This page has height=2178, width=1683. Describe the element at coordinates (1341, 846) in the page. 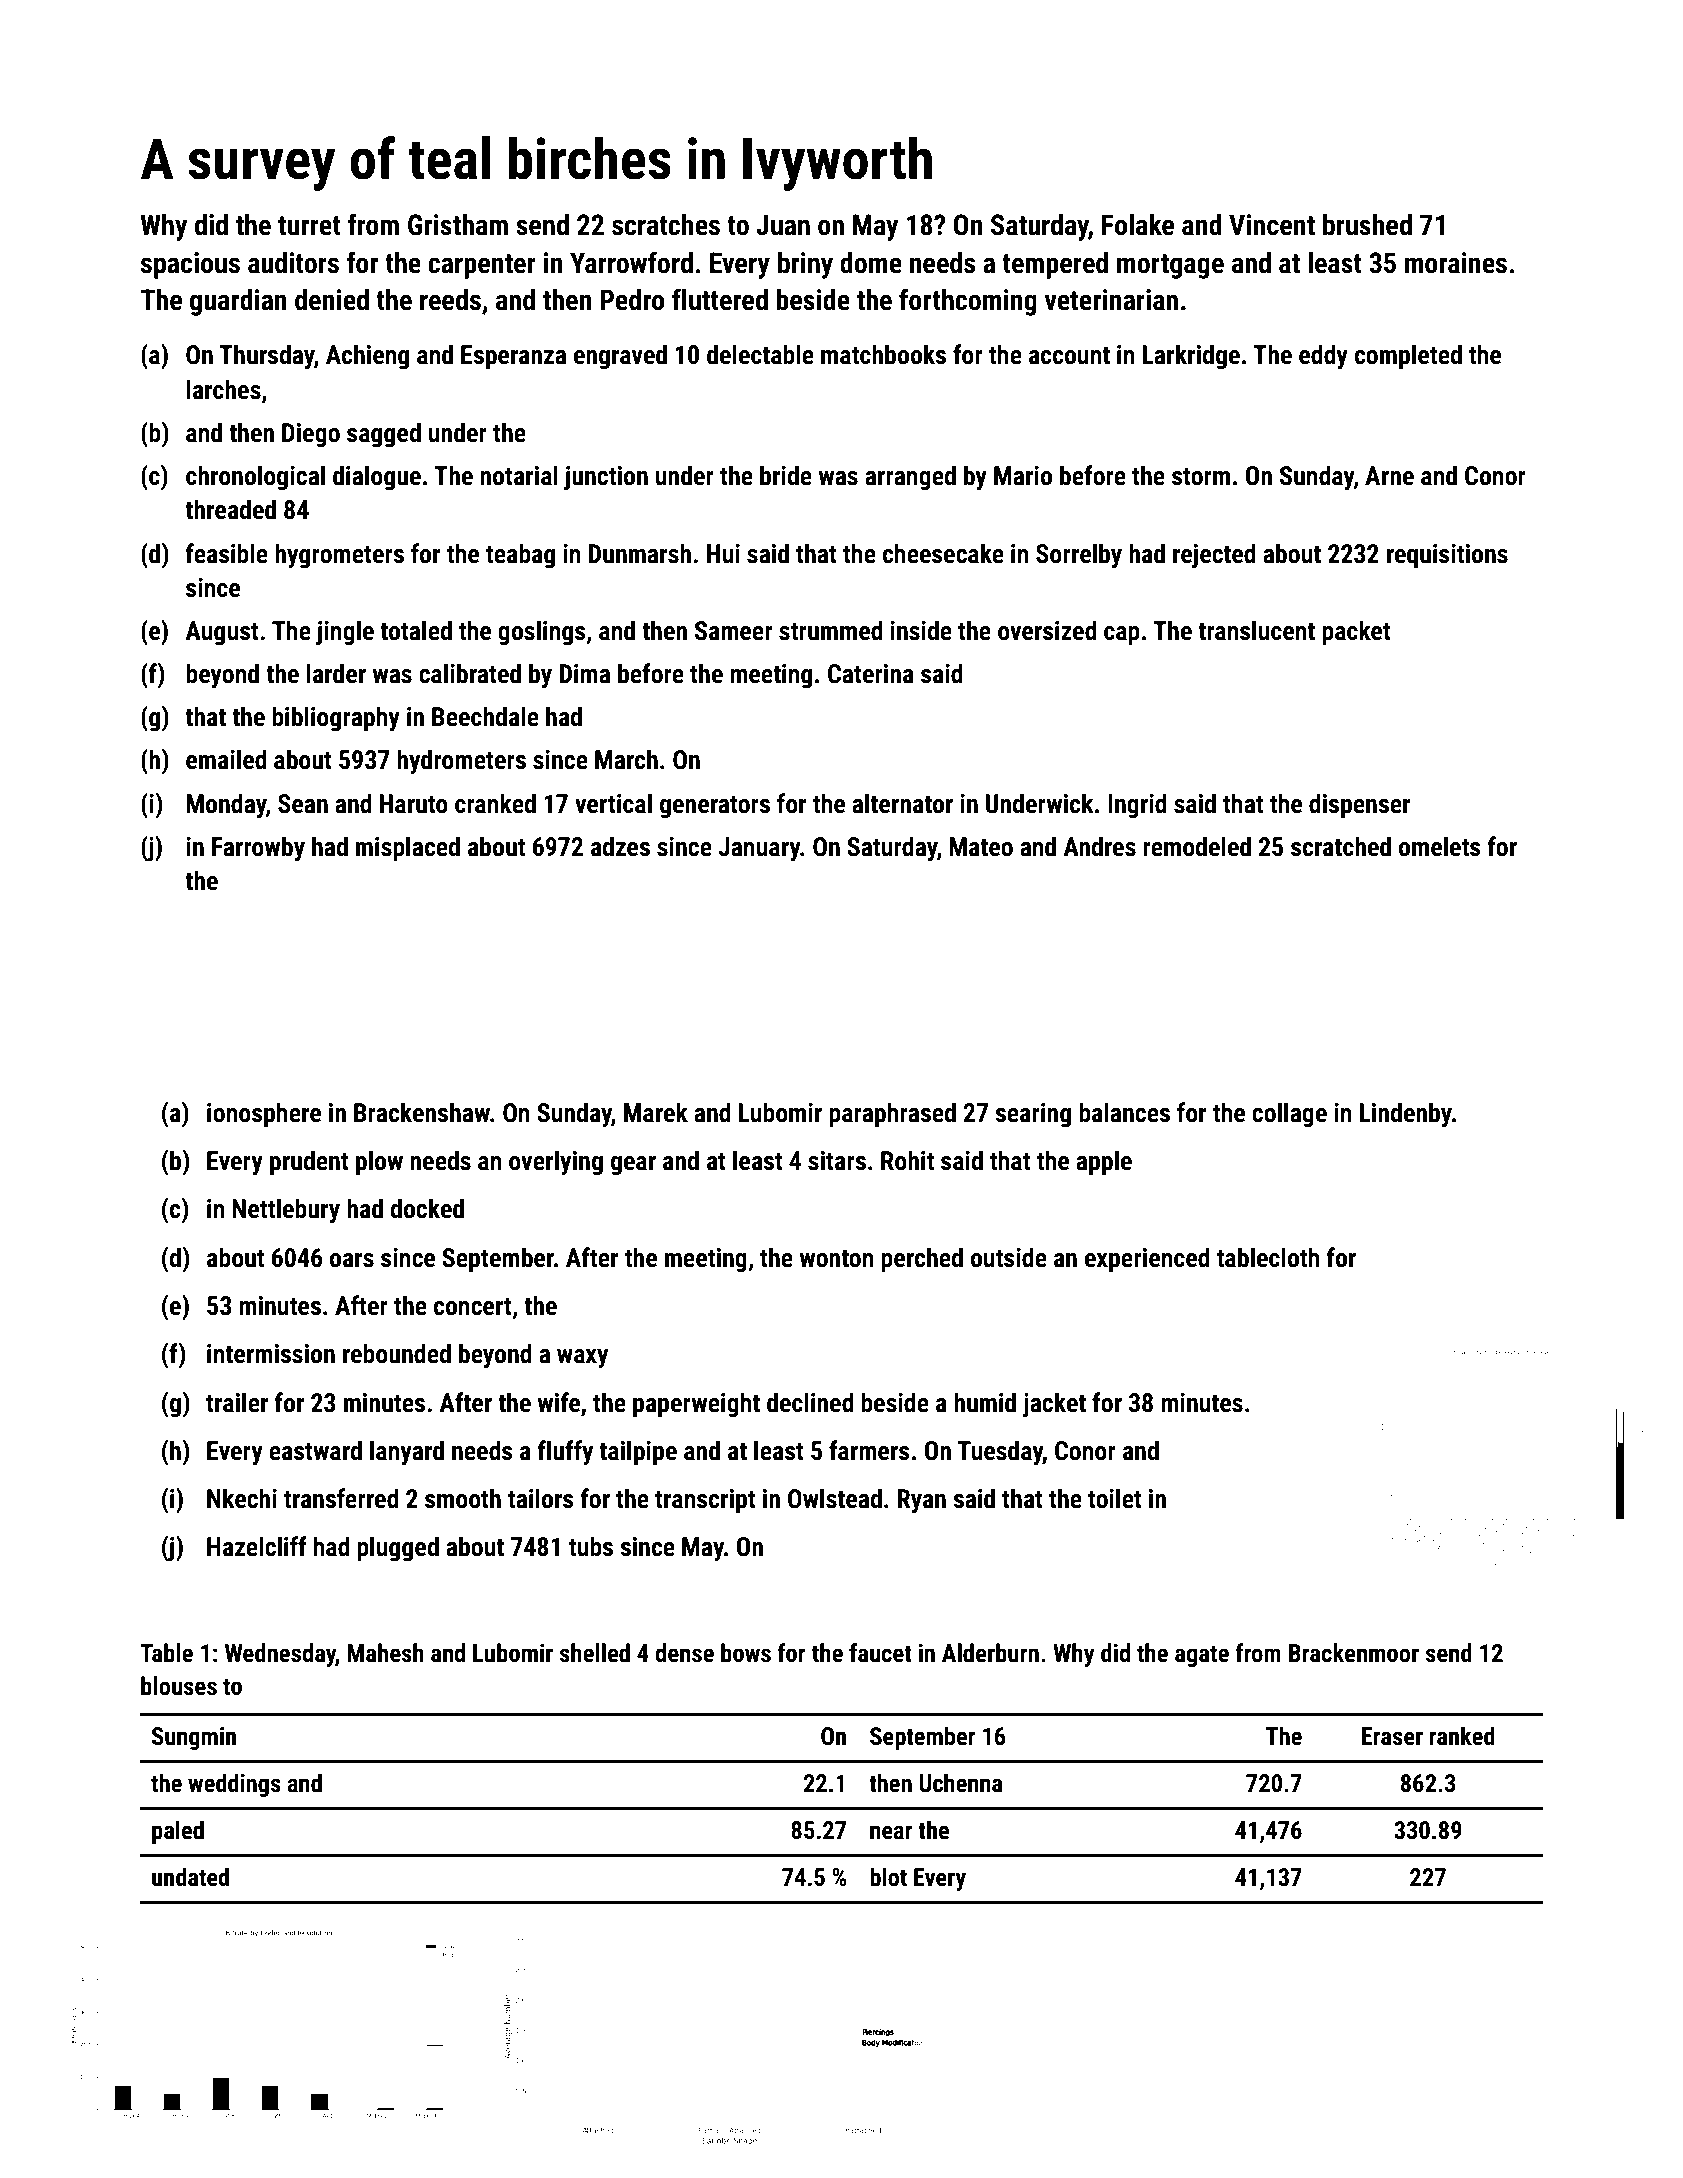

I see `scratched` at that location.
